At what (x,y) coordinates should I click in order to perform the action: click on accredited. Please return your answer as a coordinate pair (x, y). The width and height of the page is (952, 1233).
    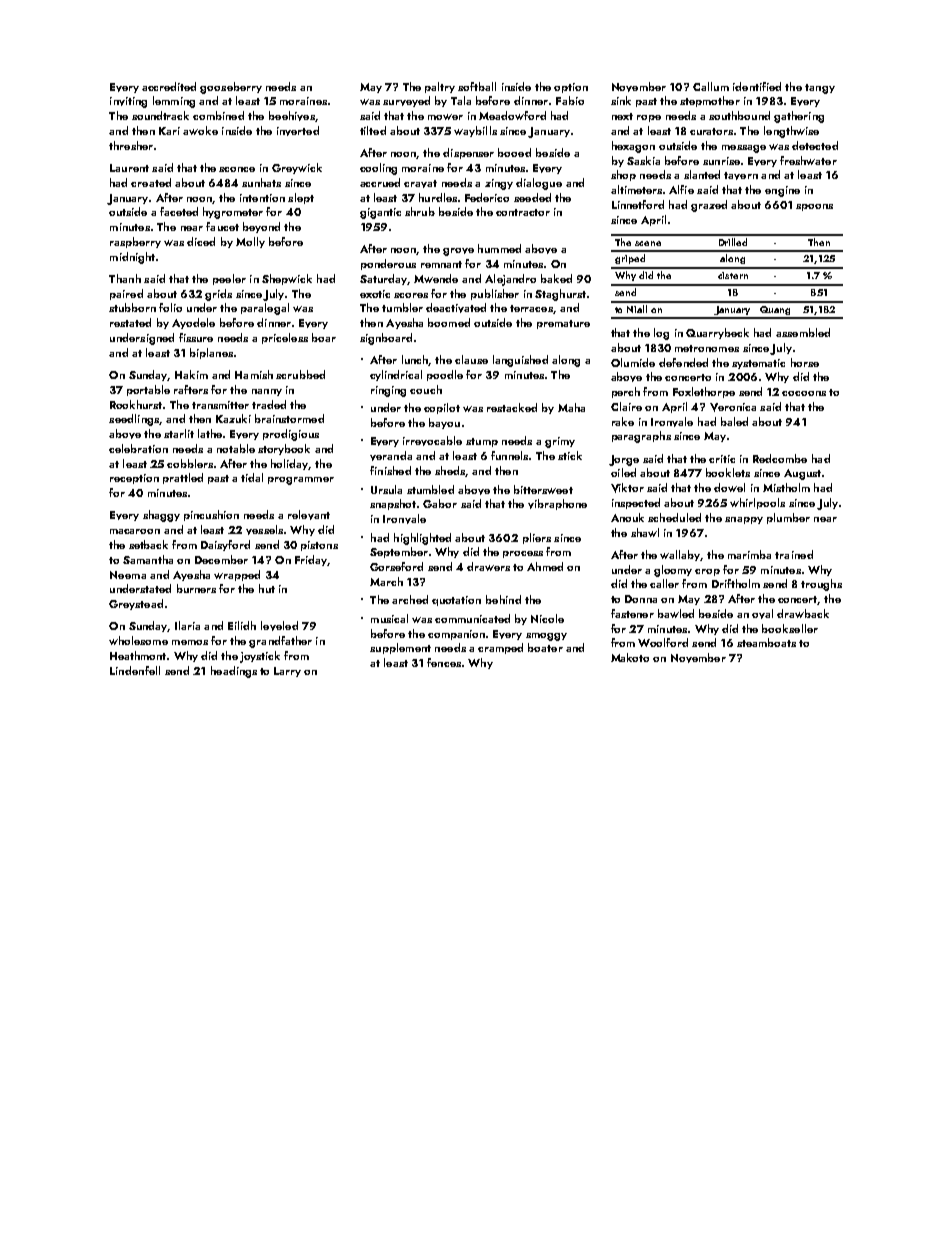
    Looking at the image, I should click on (169, 86).
